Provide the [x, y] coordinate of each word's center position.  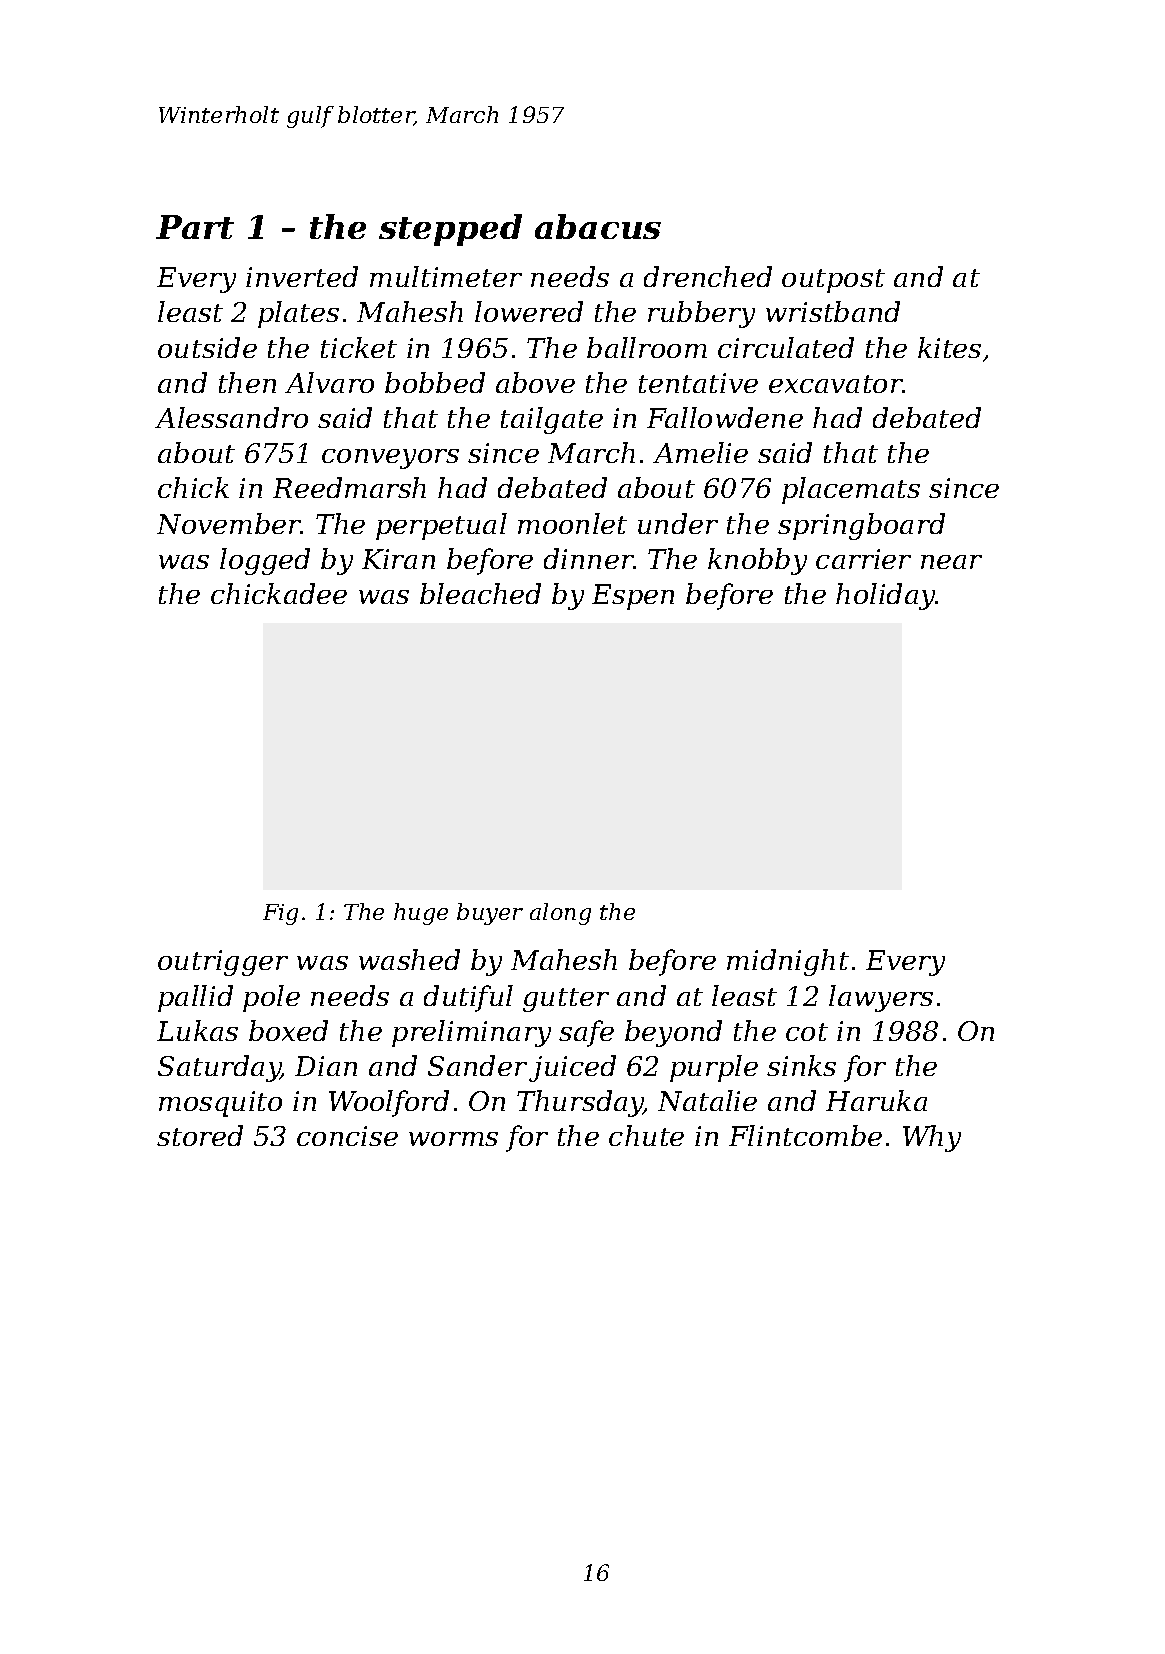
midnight [788, 962]
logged [265, 561]
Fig [280, 914]
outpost [833, 281]
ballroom [647, 347]
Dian [326, 1066]
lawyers [881, 998]
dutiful [468, 998]
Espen [633, 597]
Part [195, 227]
